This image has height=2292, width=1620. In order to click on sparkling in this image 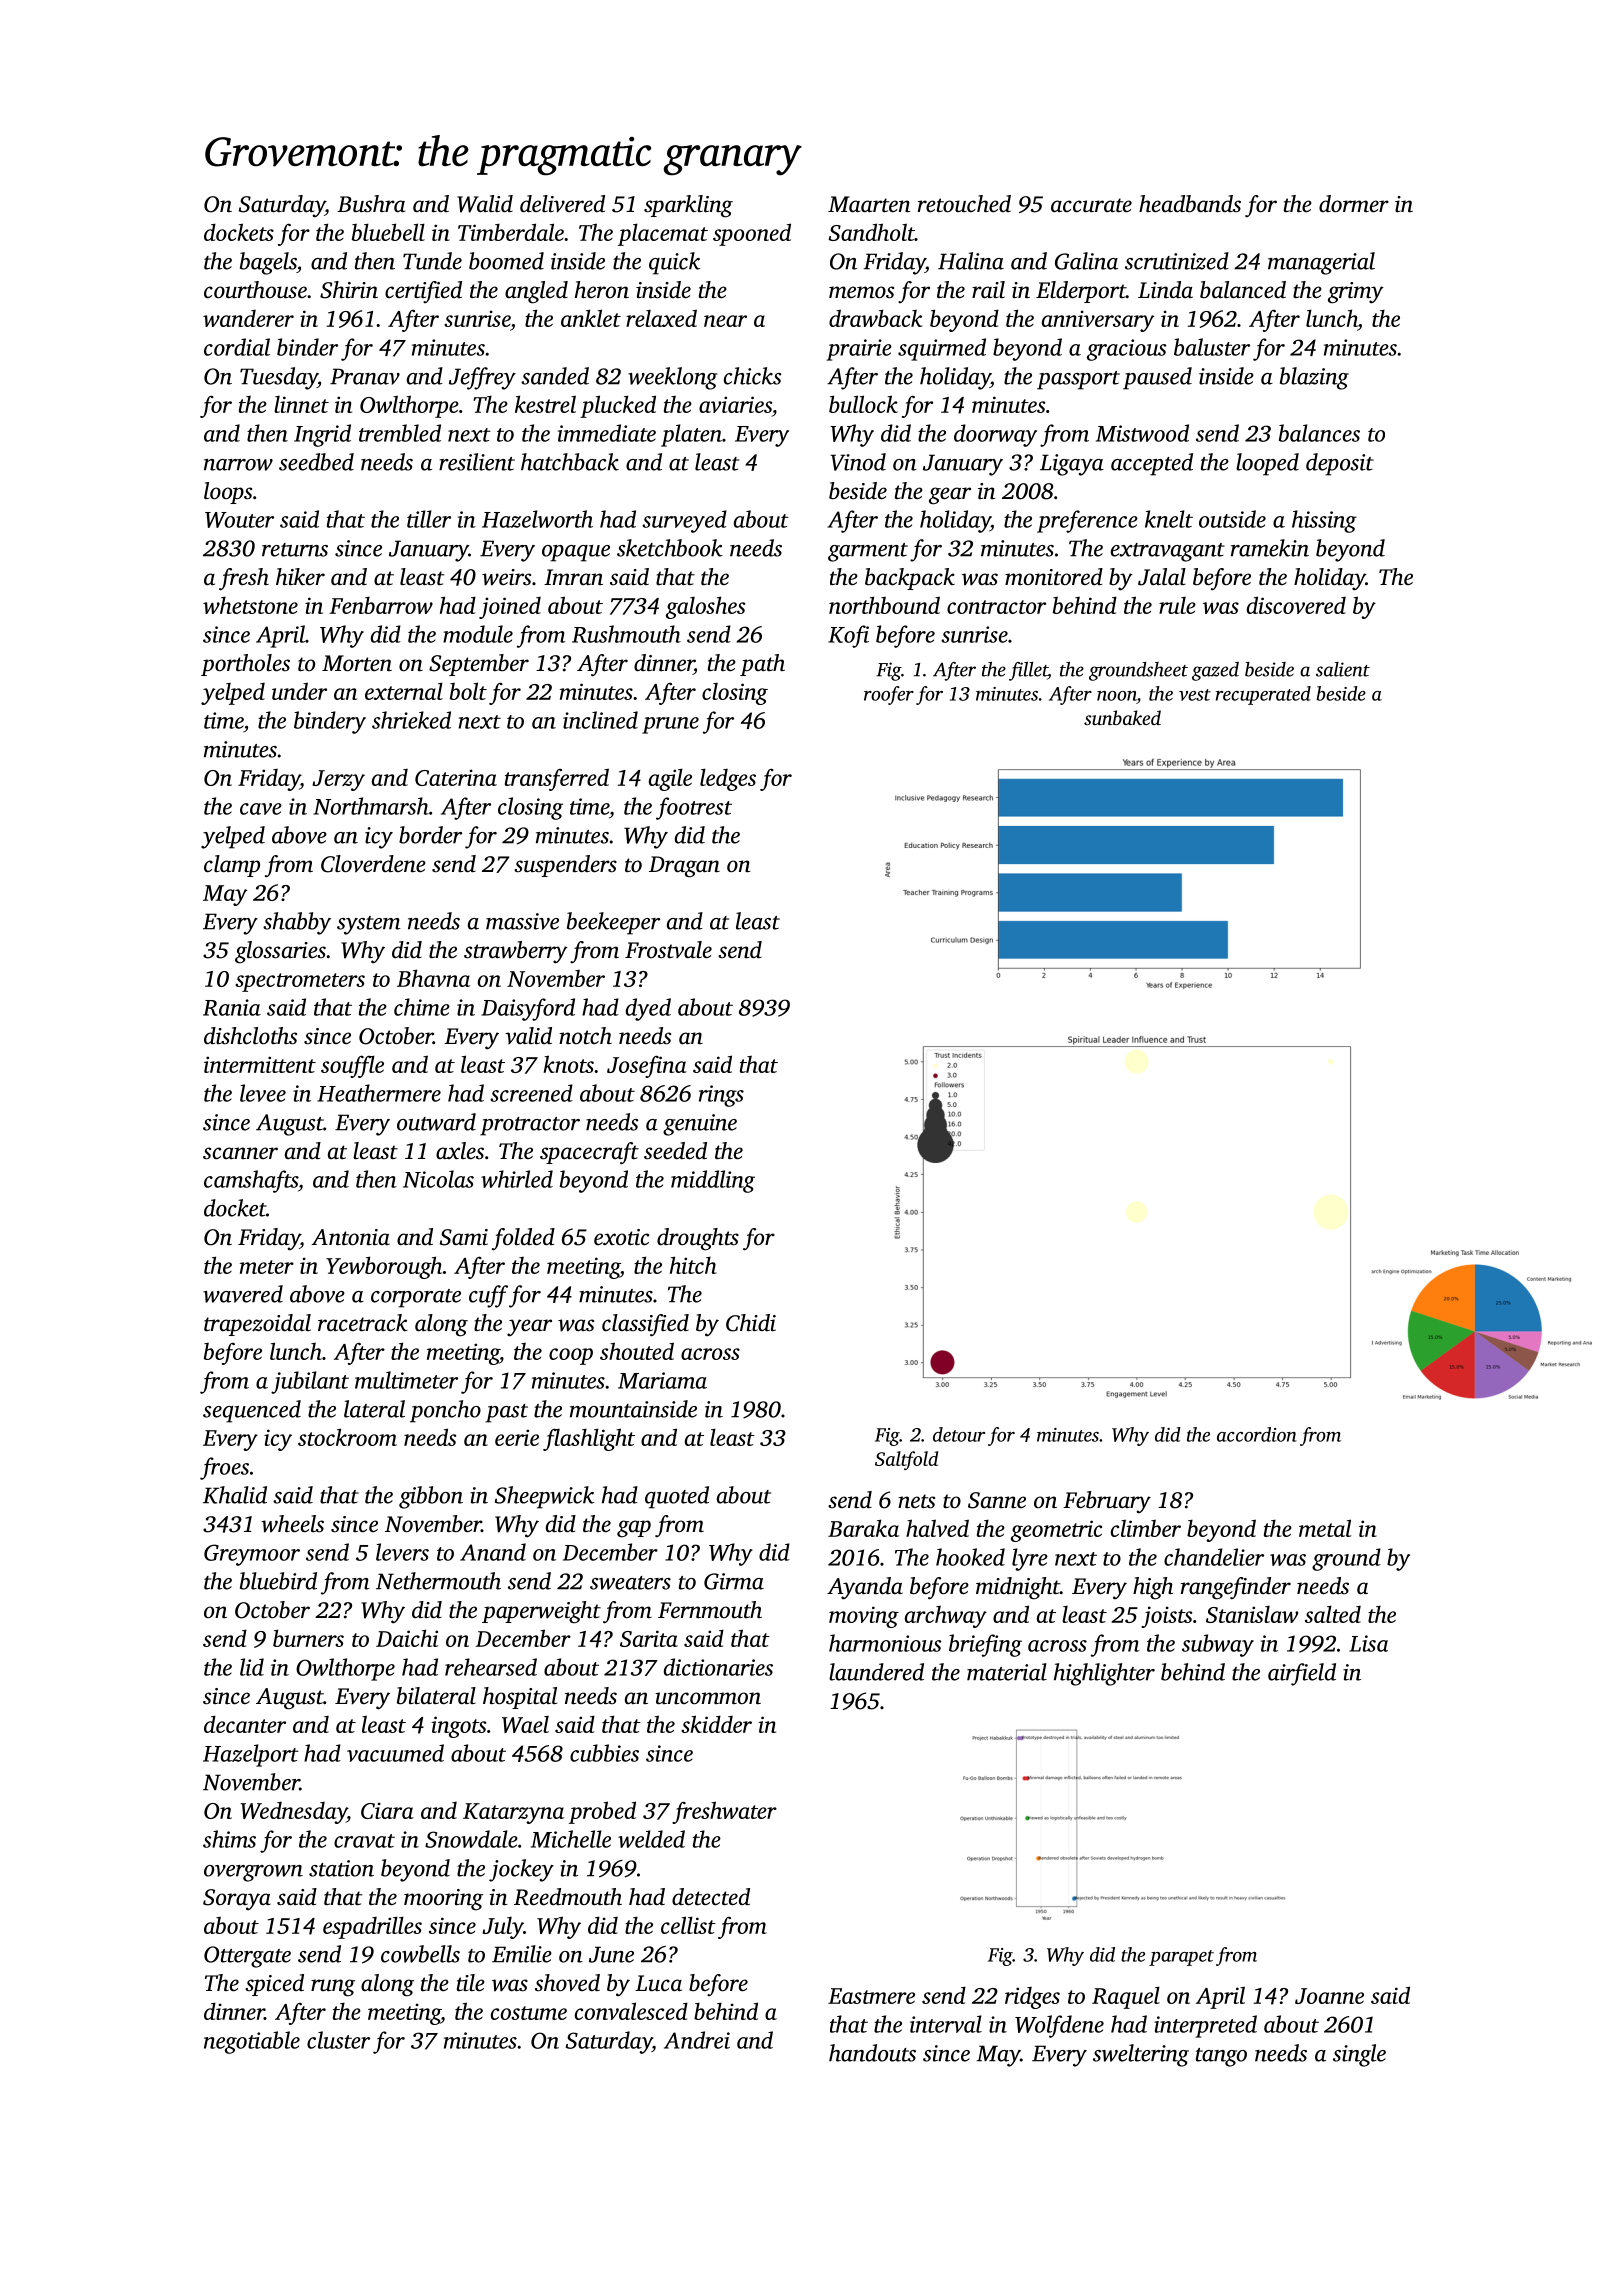, I will do `click(688, 206)`.
